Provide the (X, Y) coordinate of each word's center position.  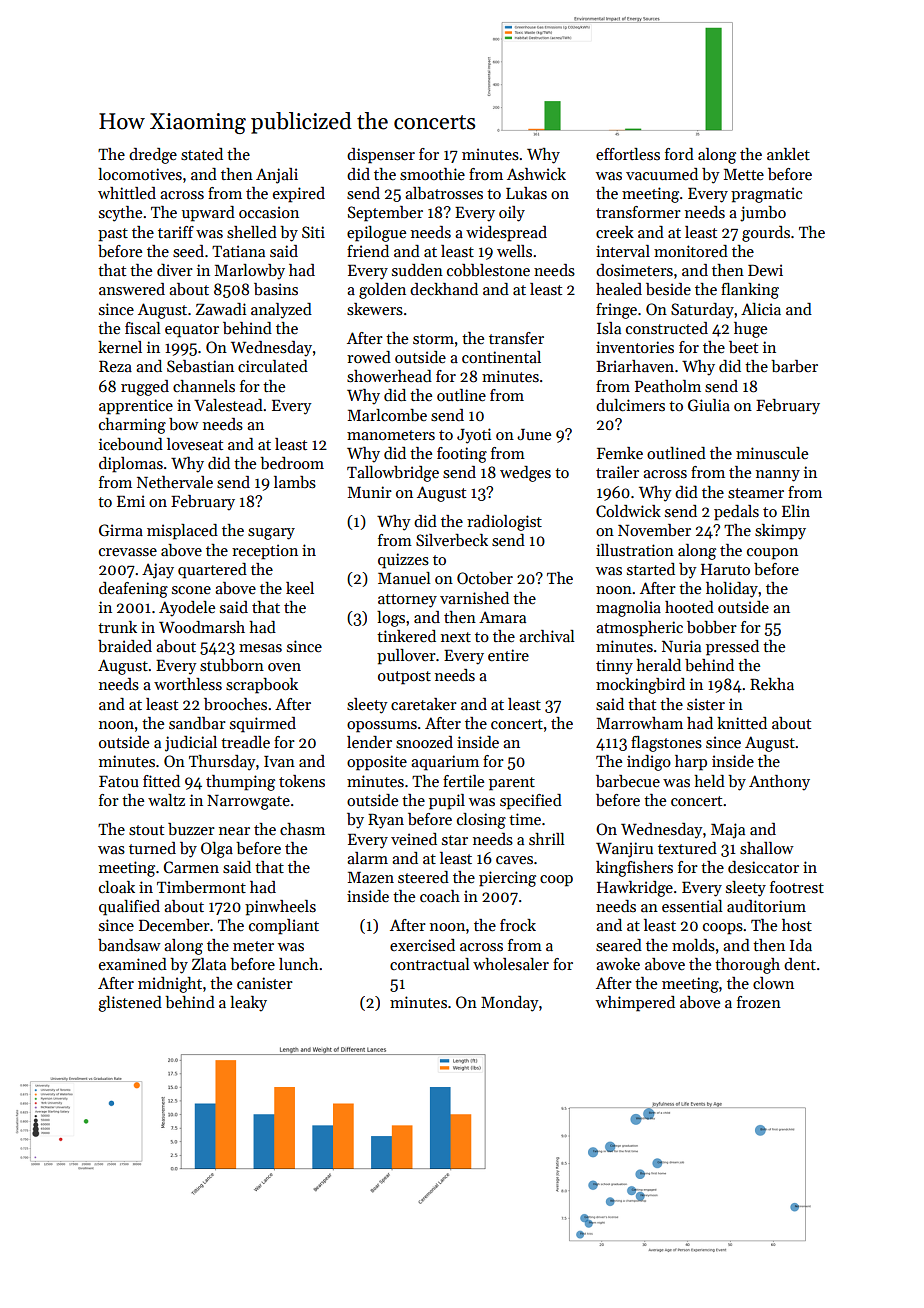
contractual (430, 964)
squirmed (263, 725)
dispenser (381, 156)
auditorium (766, 906)
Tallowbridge (393, 474)
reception (265, 552)
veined (414, 839)
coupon (772, 554)
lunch (298, 964)
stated (202, 154)
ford (679, 154)
